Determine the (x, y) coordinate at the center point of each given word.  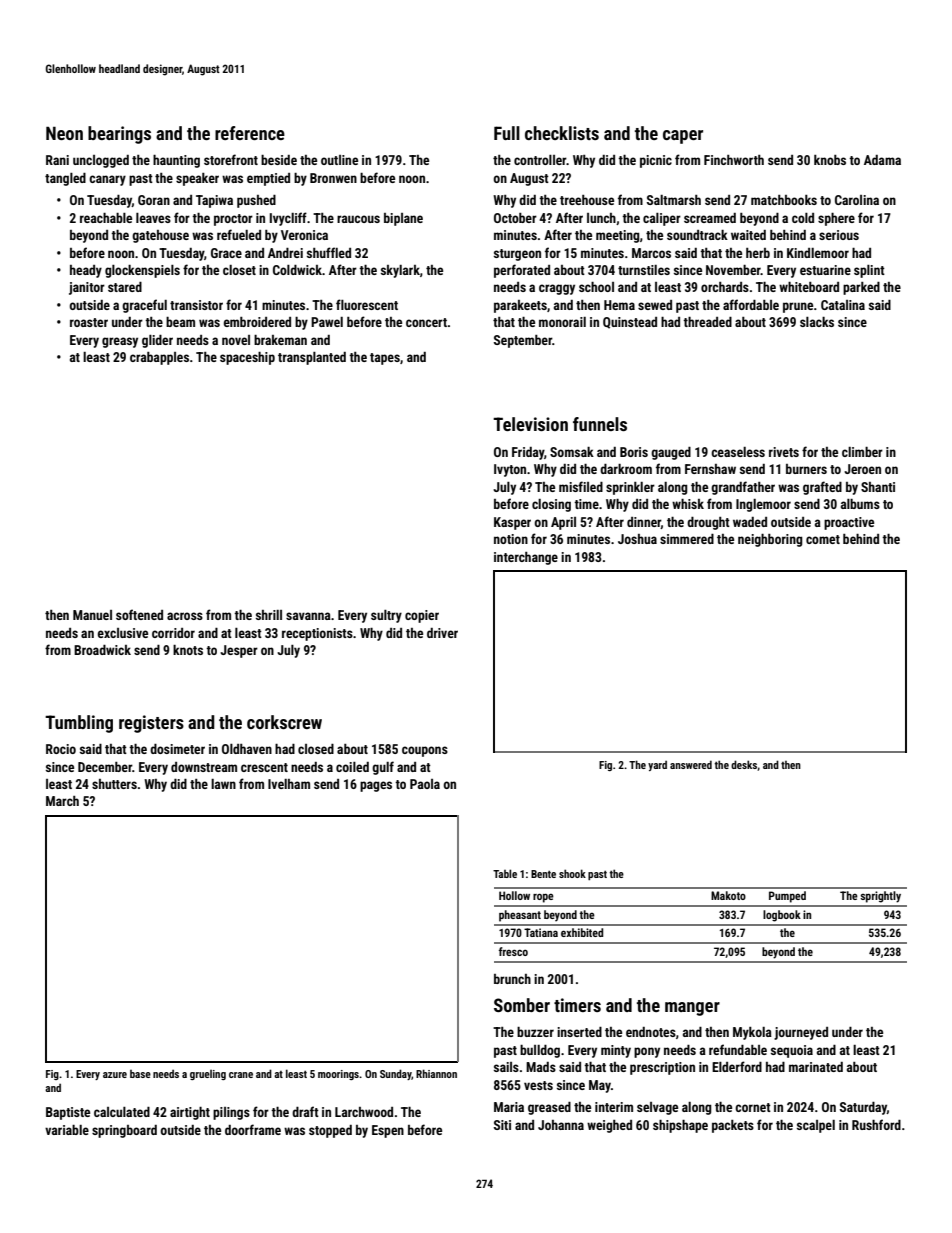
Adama (882, 160)
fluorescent (367, 304)
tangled (65, 179)
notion (511, 539)
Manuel (92, 615)
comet (823, 539)
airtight (190, 1113)
